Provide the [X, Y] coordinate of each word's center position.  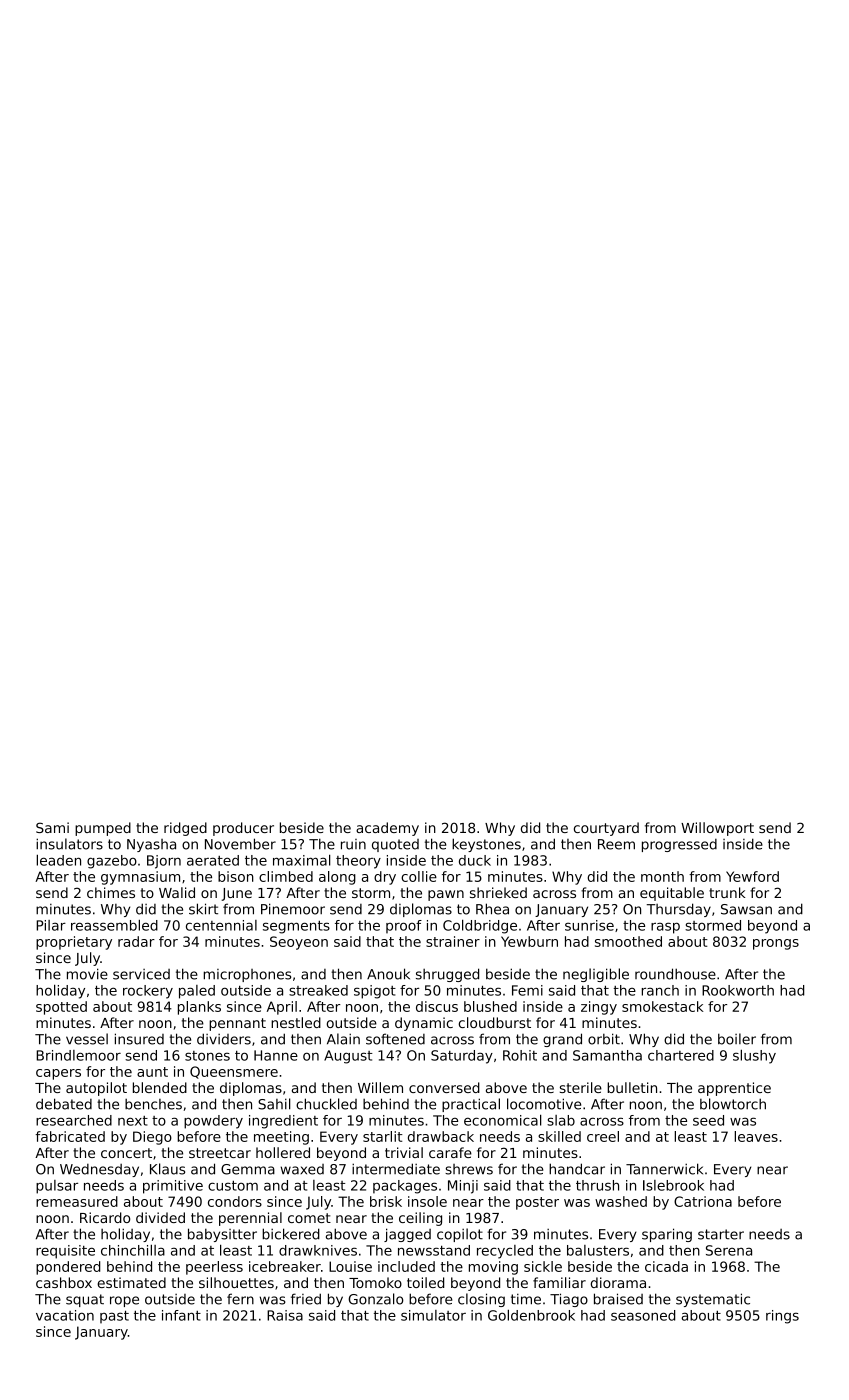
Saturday [462, 1057]
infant [181, 1315]
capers [58, 1074]
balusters [598, 1250]
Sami [52, 827]
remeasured [77, 1201]
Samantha [607, 1055]
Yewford [752, 876]
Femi [527, 990]
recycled [505, 1252]
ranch [660, 990]
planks [199, 1008]
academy [387, 829]
